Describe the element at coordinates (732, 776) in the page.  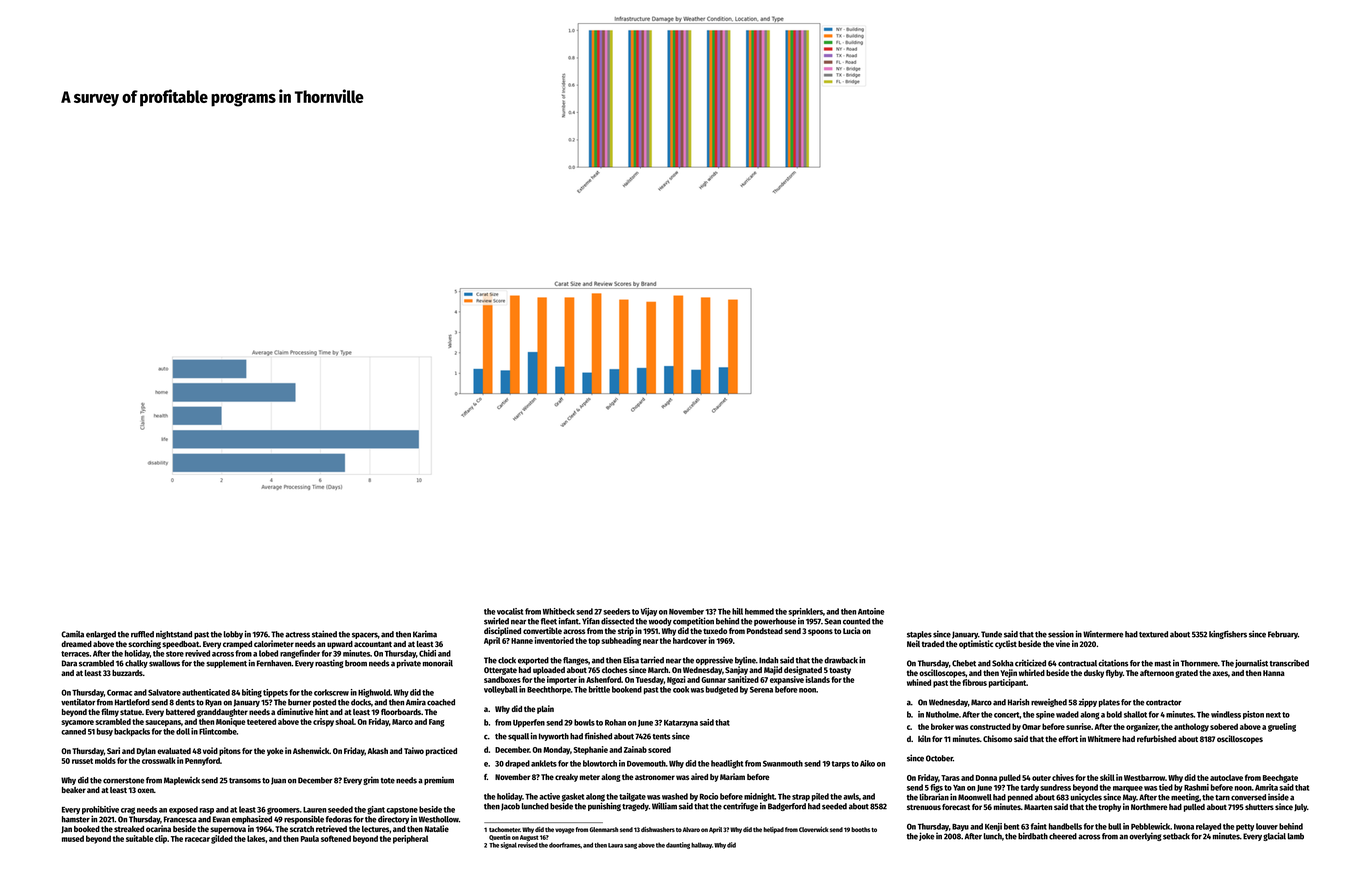
I see `Mariam` at that location.
